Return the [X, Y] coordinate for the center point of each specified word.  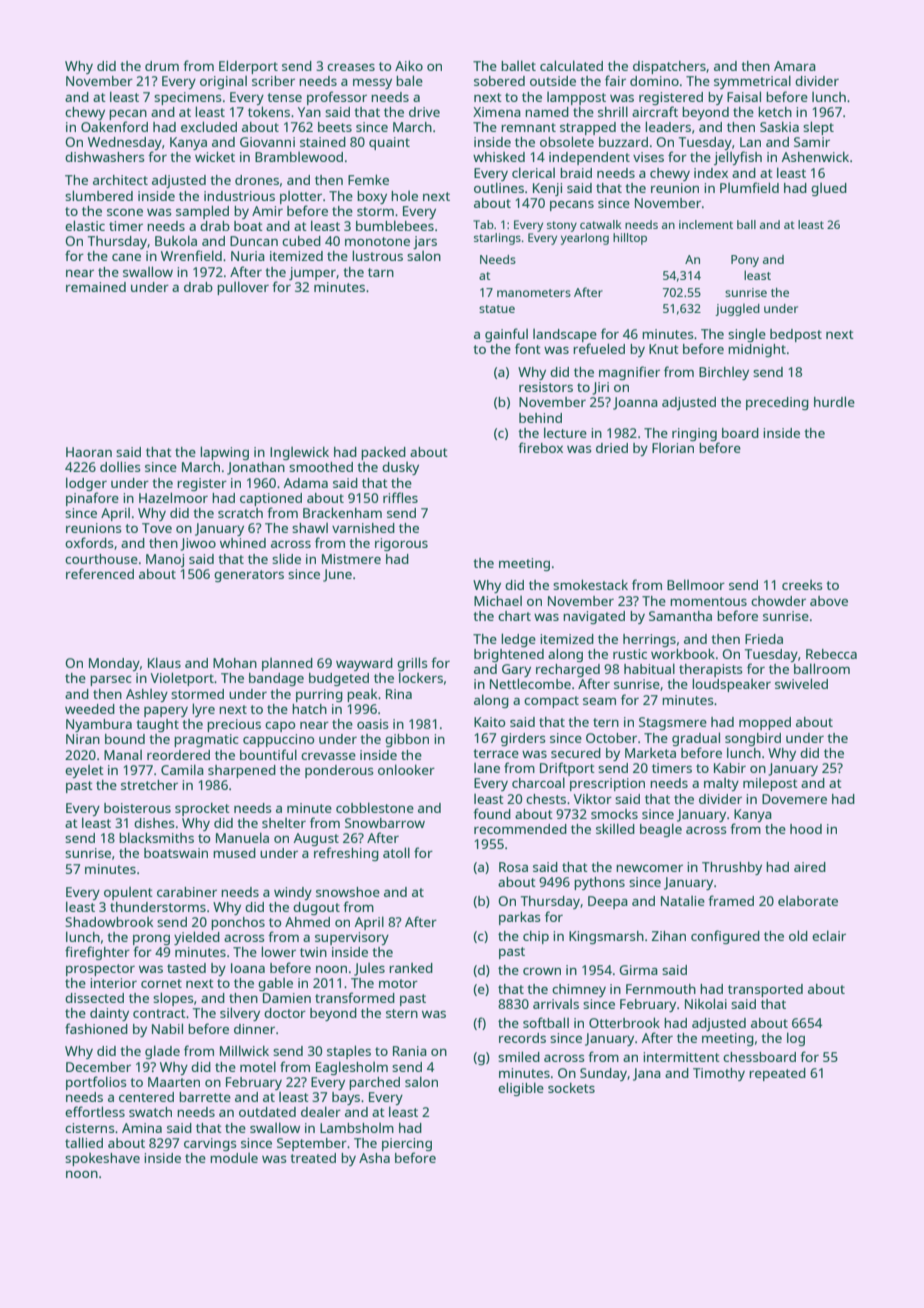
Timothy [719, 1074]
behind [540, 418]
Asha [374, 1158]
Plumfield [749, 187]
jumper [312, 273]
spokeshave [102, 1159]
